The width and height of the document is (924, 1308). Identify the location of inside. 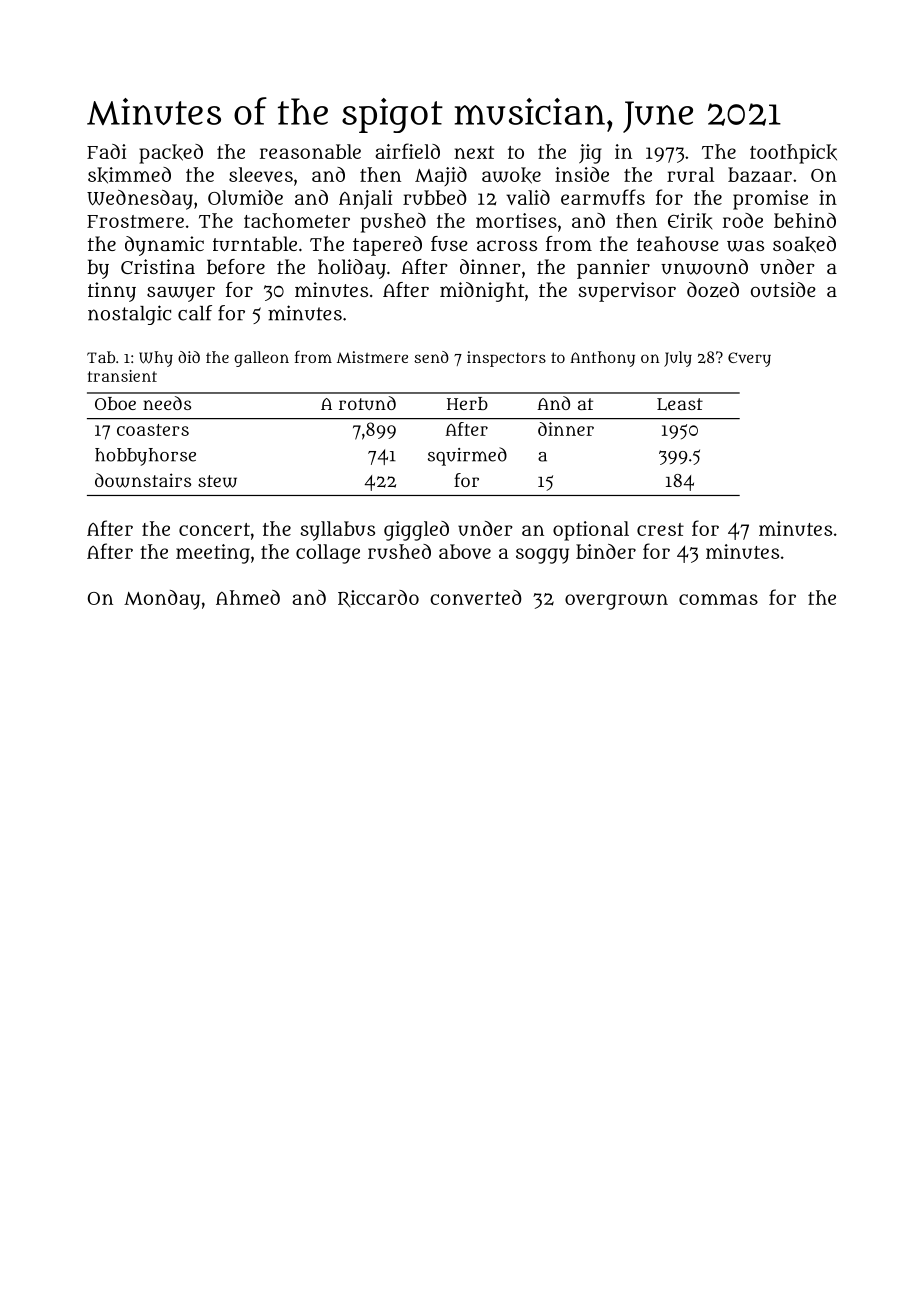
(582, 174).
